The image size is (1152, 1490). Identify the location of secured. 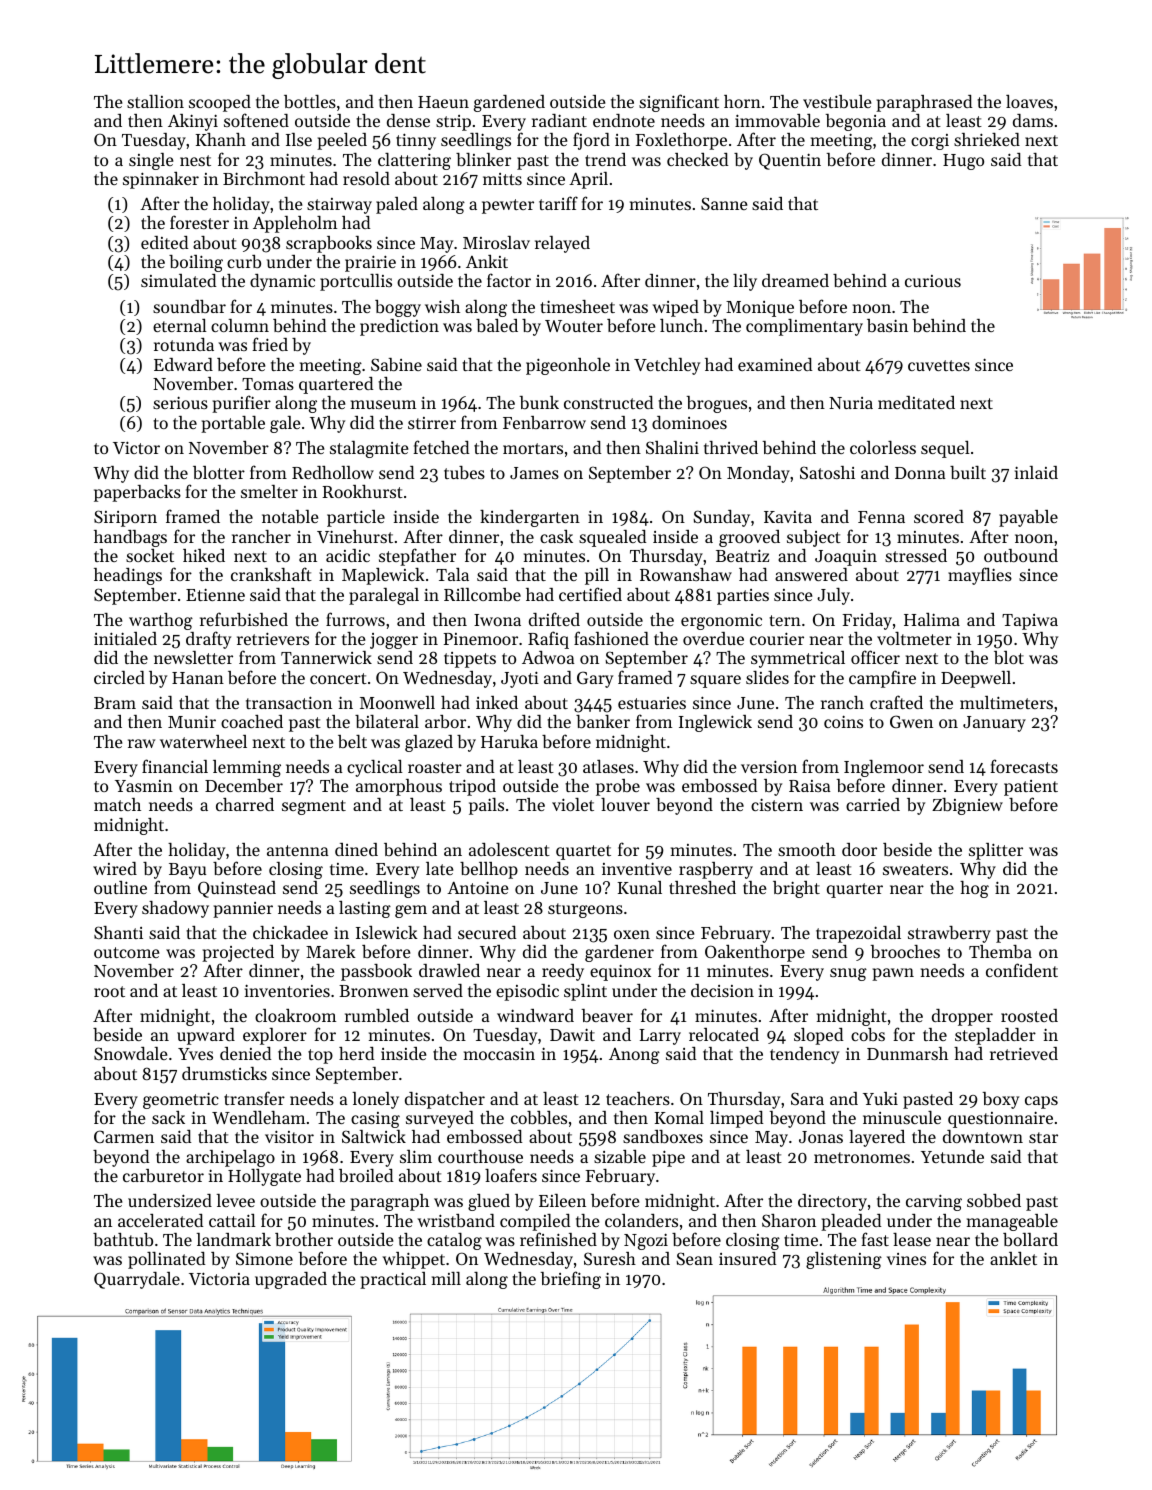
(487, 932).
